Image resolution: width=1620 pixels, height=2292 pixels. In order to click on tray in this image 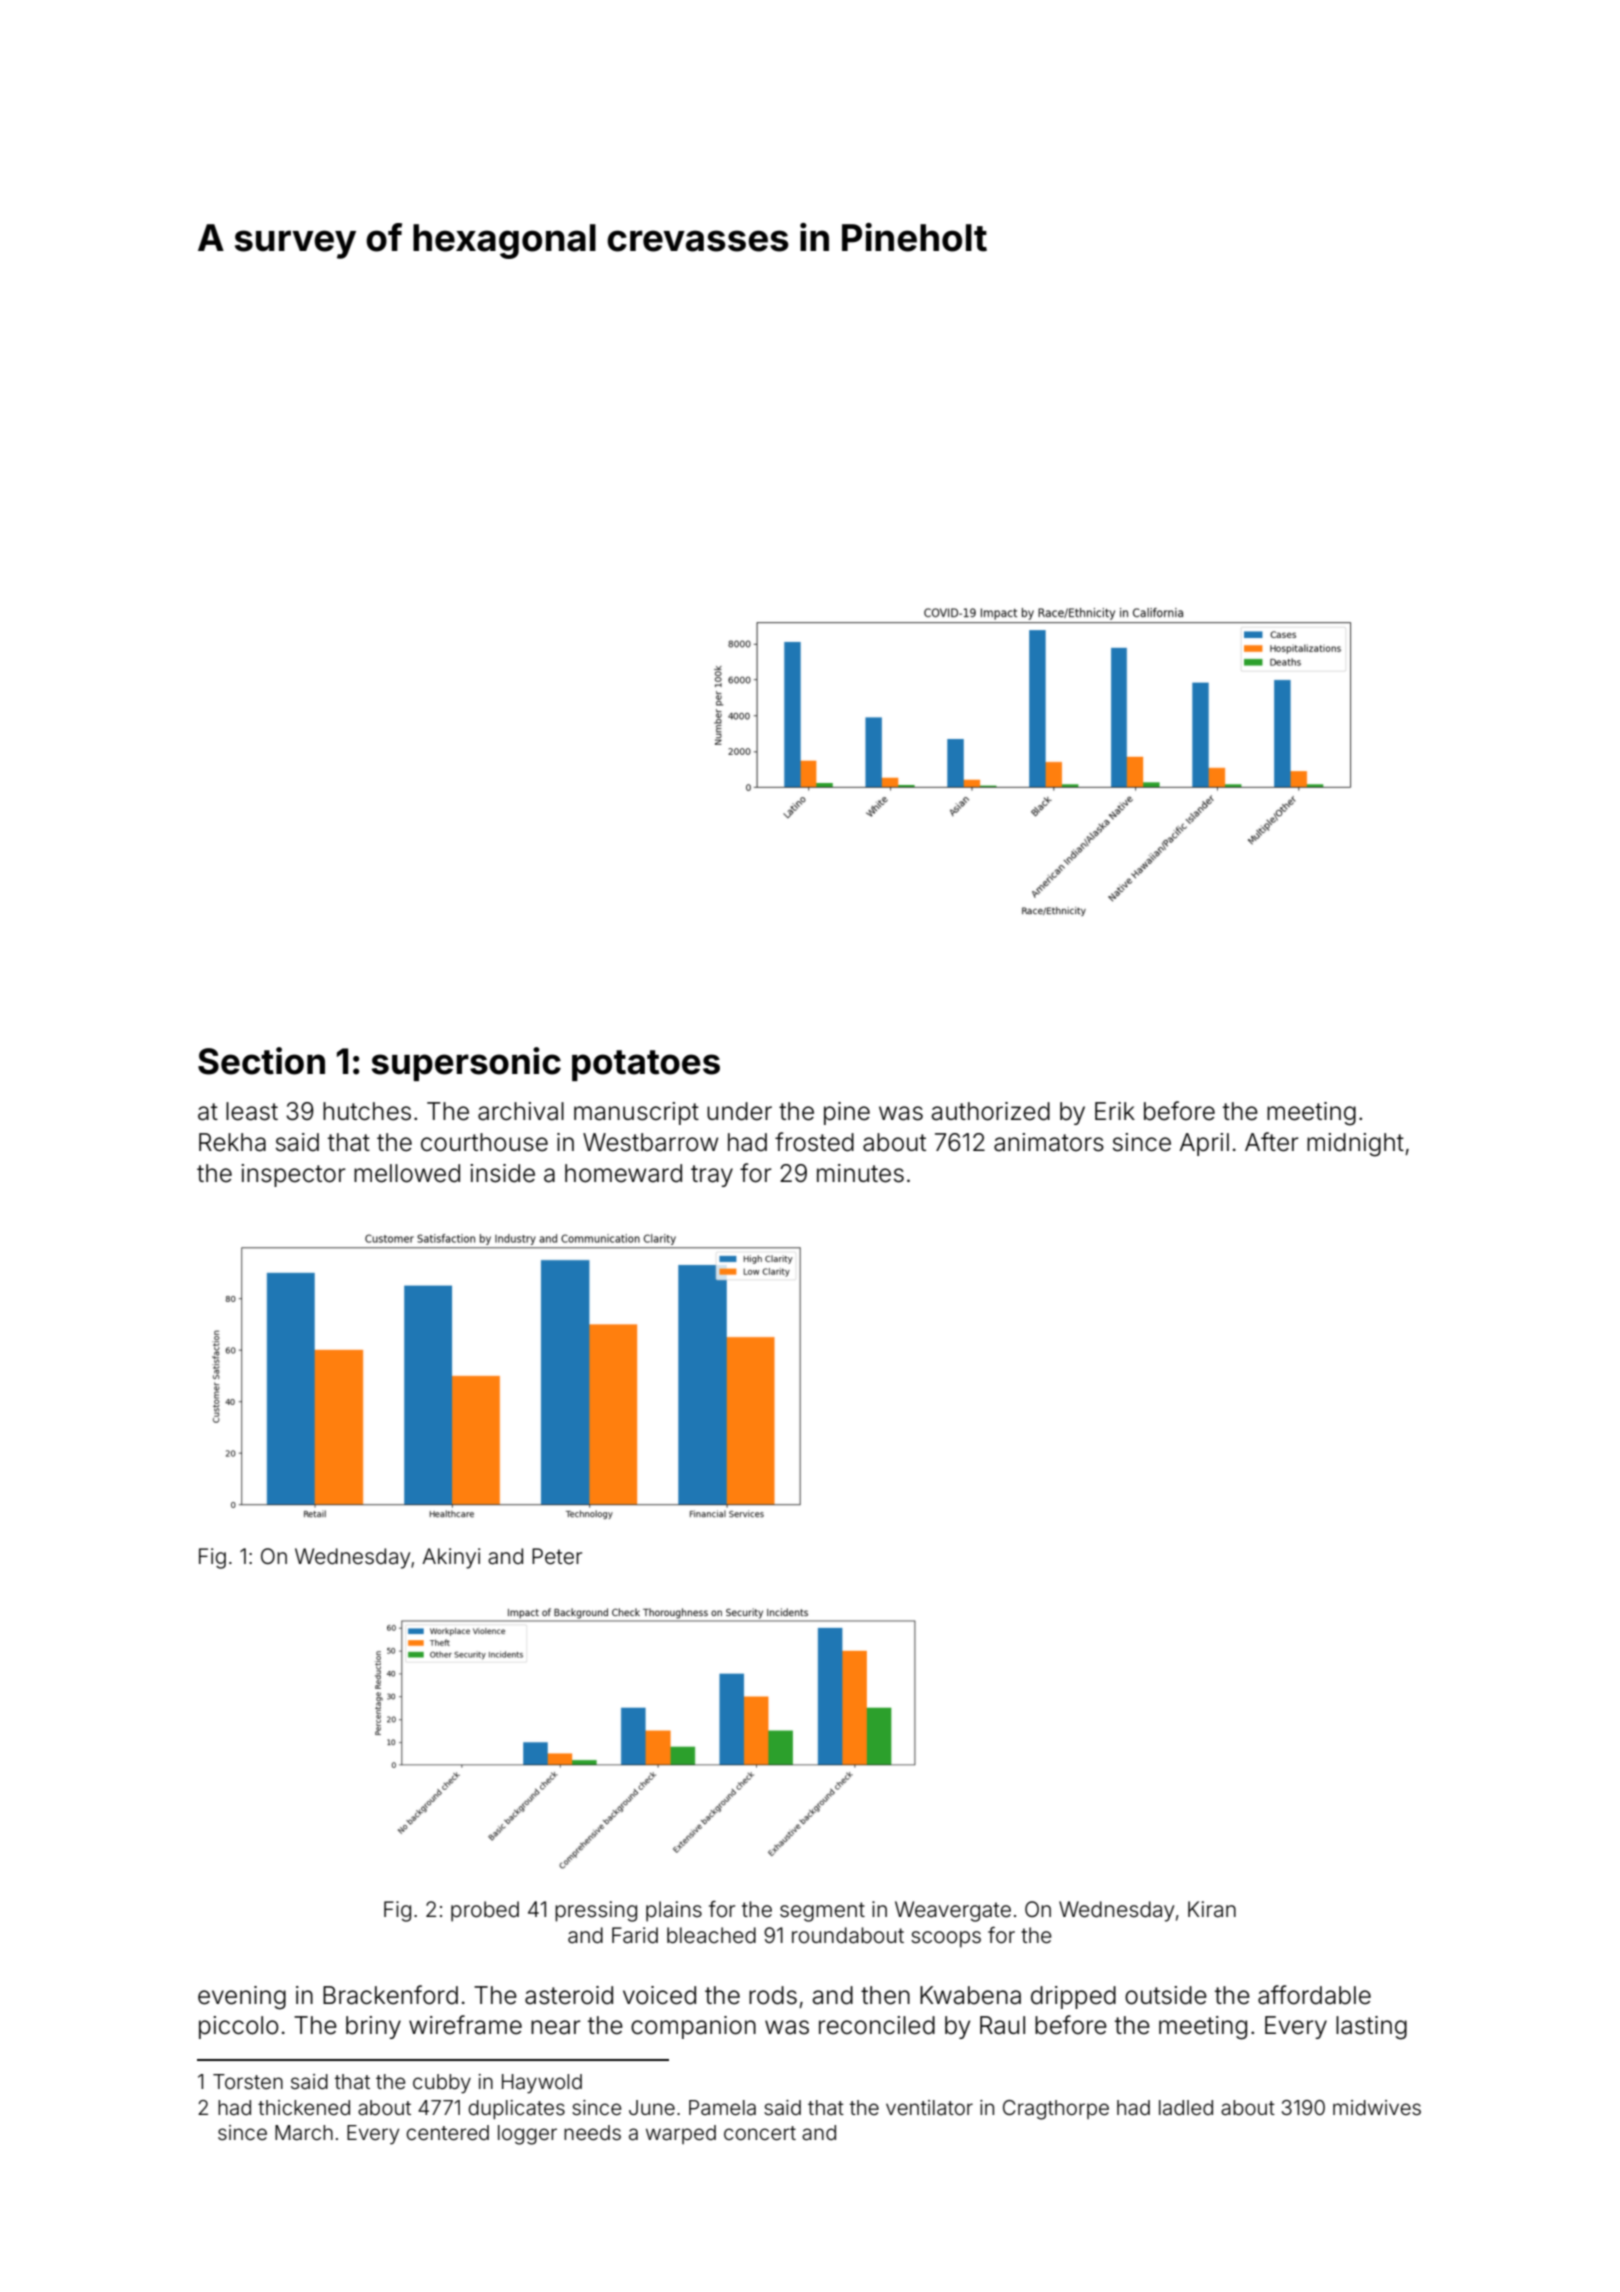, I will do `click(712, 1176)`.
